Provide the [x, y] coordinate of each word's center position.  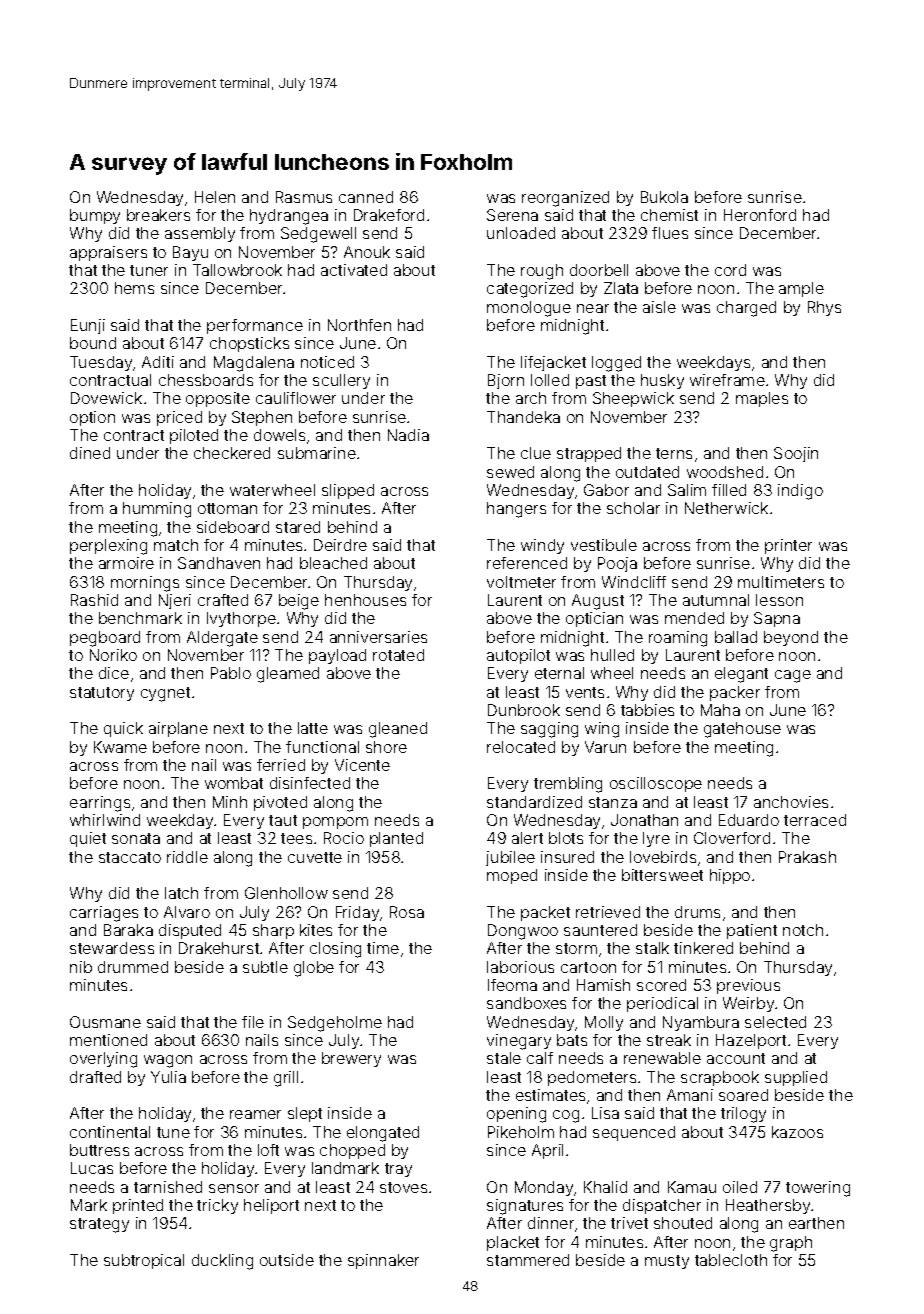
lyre [656, 839]
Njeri [175, 601]
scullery [341, 381]
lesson [779, 600]
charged [746, 309]
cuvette [315, 857]
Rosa [407, 912]
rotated [398, 655]
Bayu [190, 253]
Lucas [92, 1168]
